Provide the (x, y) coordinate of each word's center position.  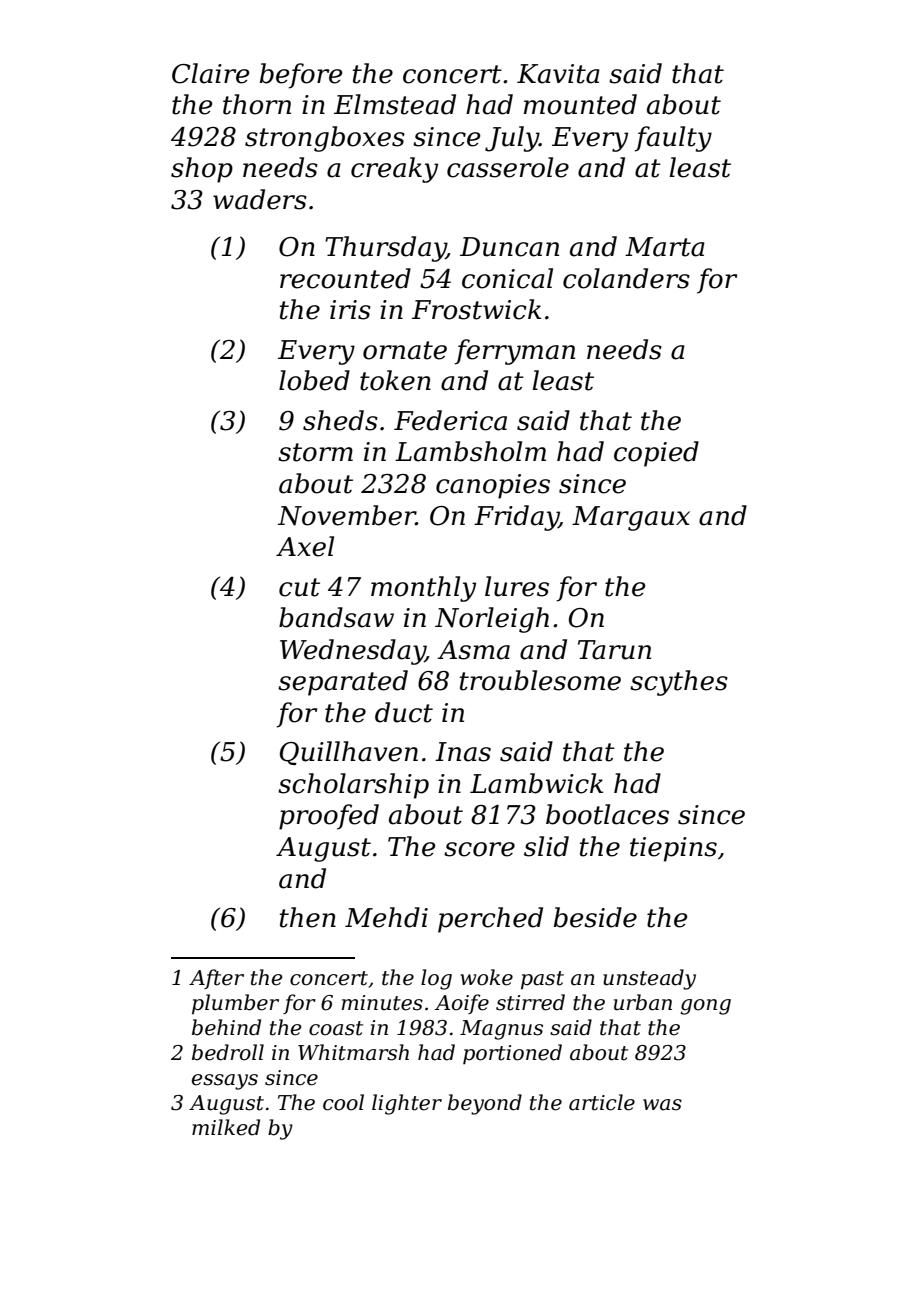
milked (226, 1127)
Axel (305, 546)
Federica (450, 420)
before (301, 76)
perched (490, 920)
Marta (665, 247)
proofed (329, 817)
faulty (673, 139)
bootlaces (607, 814)
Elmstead (395, 104)
